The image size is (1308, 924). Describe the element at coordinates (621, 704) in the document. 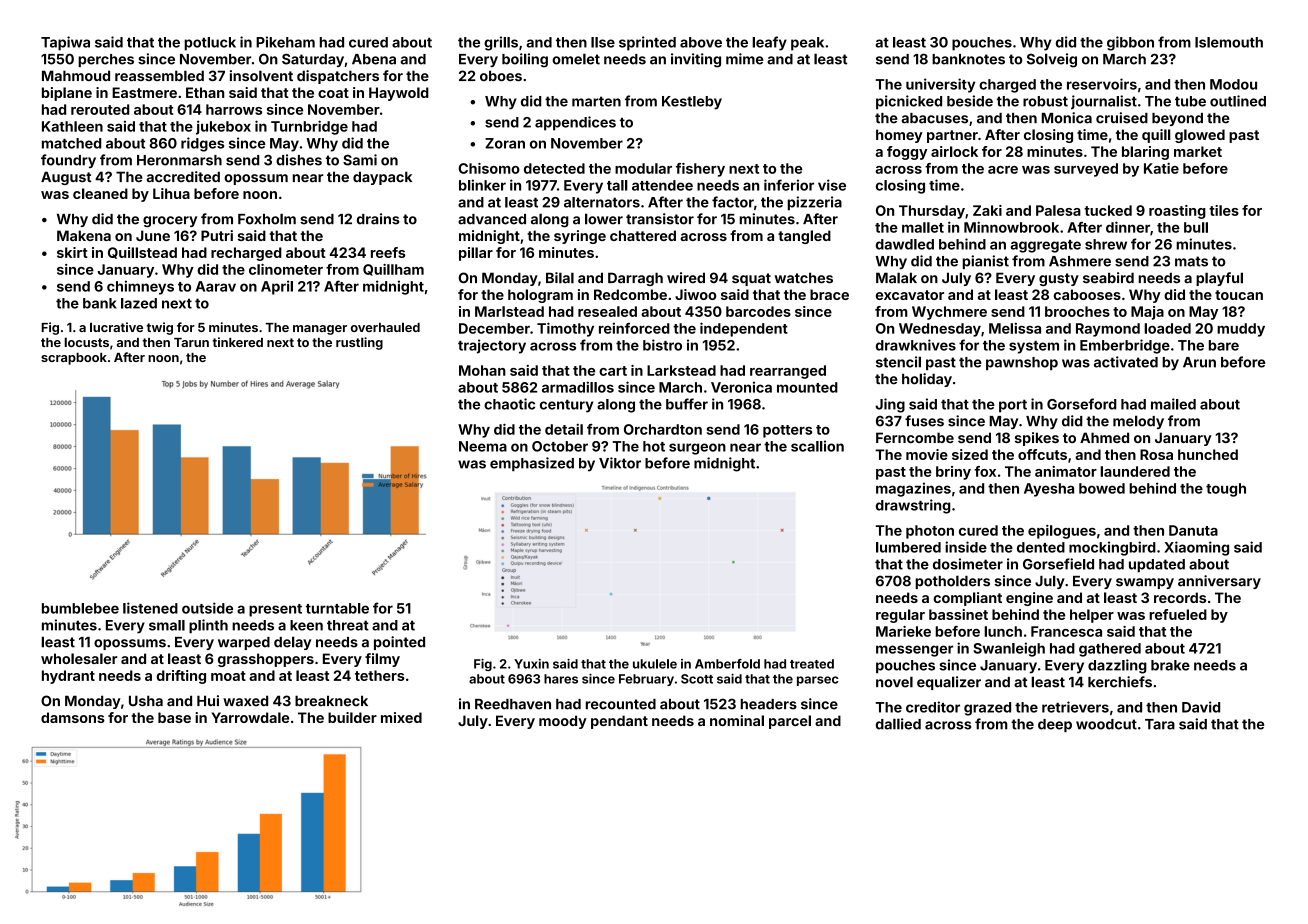

I see `recounted` at that location.
